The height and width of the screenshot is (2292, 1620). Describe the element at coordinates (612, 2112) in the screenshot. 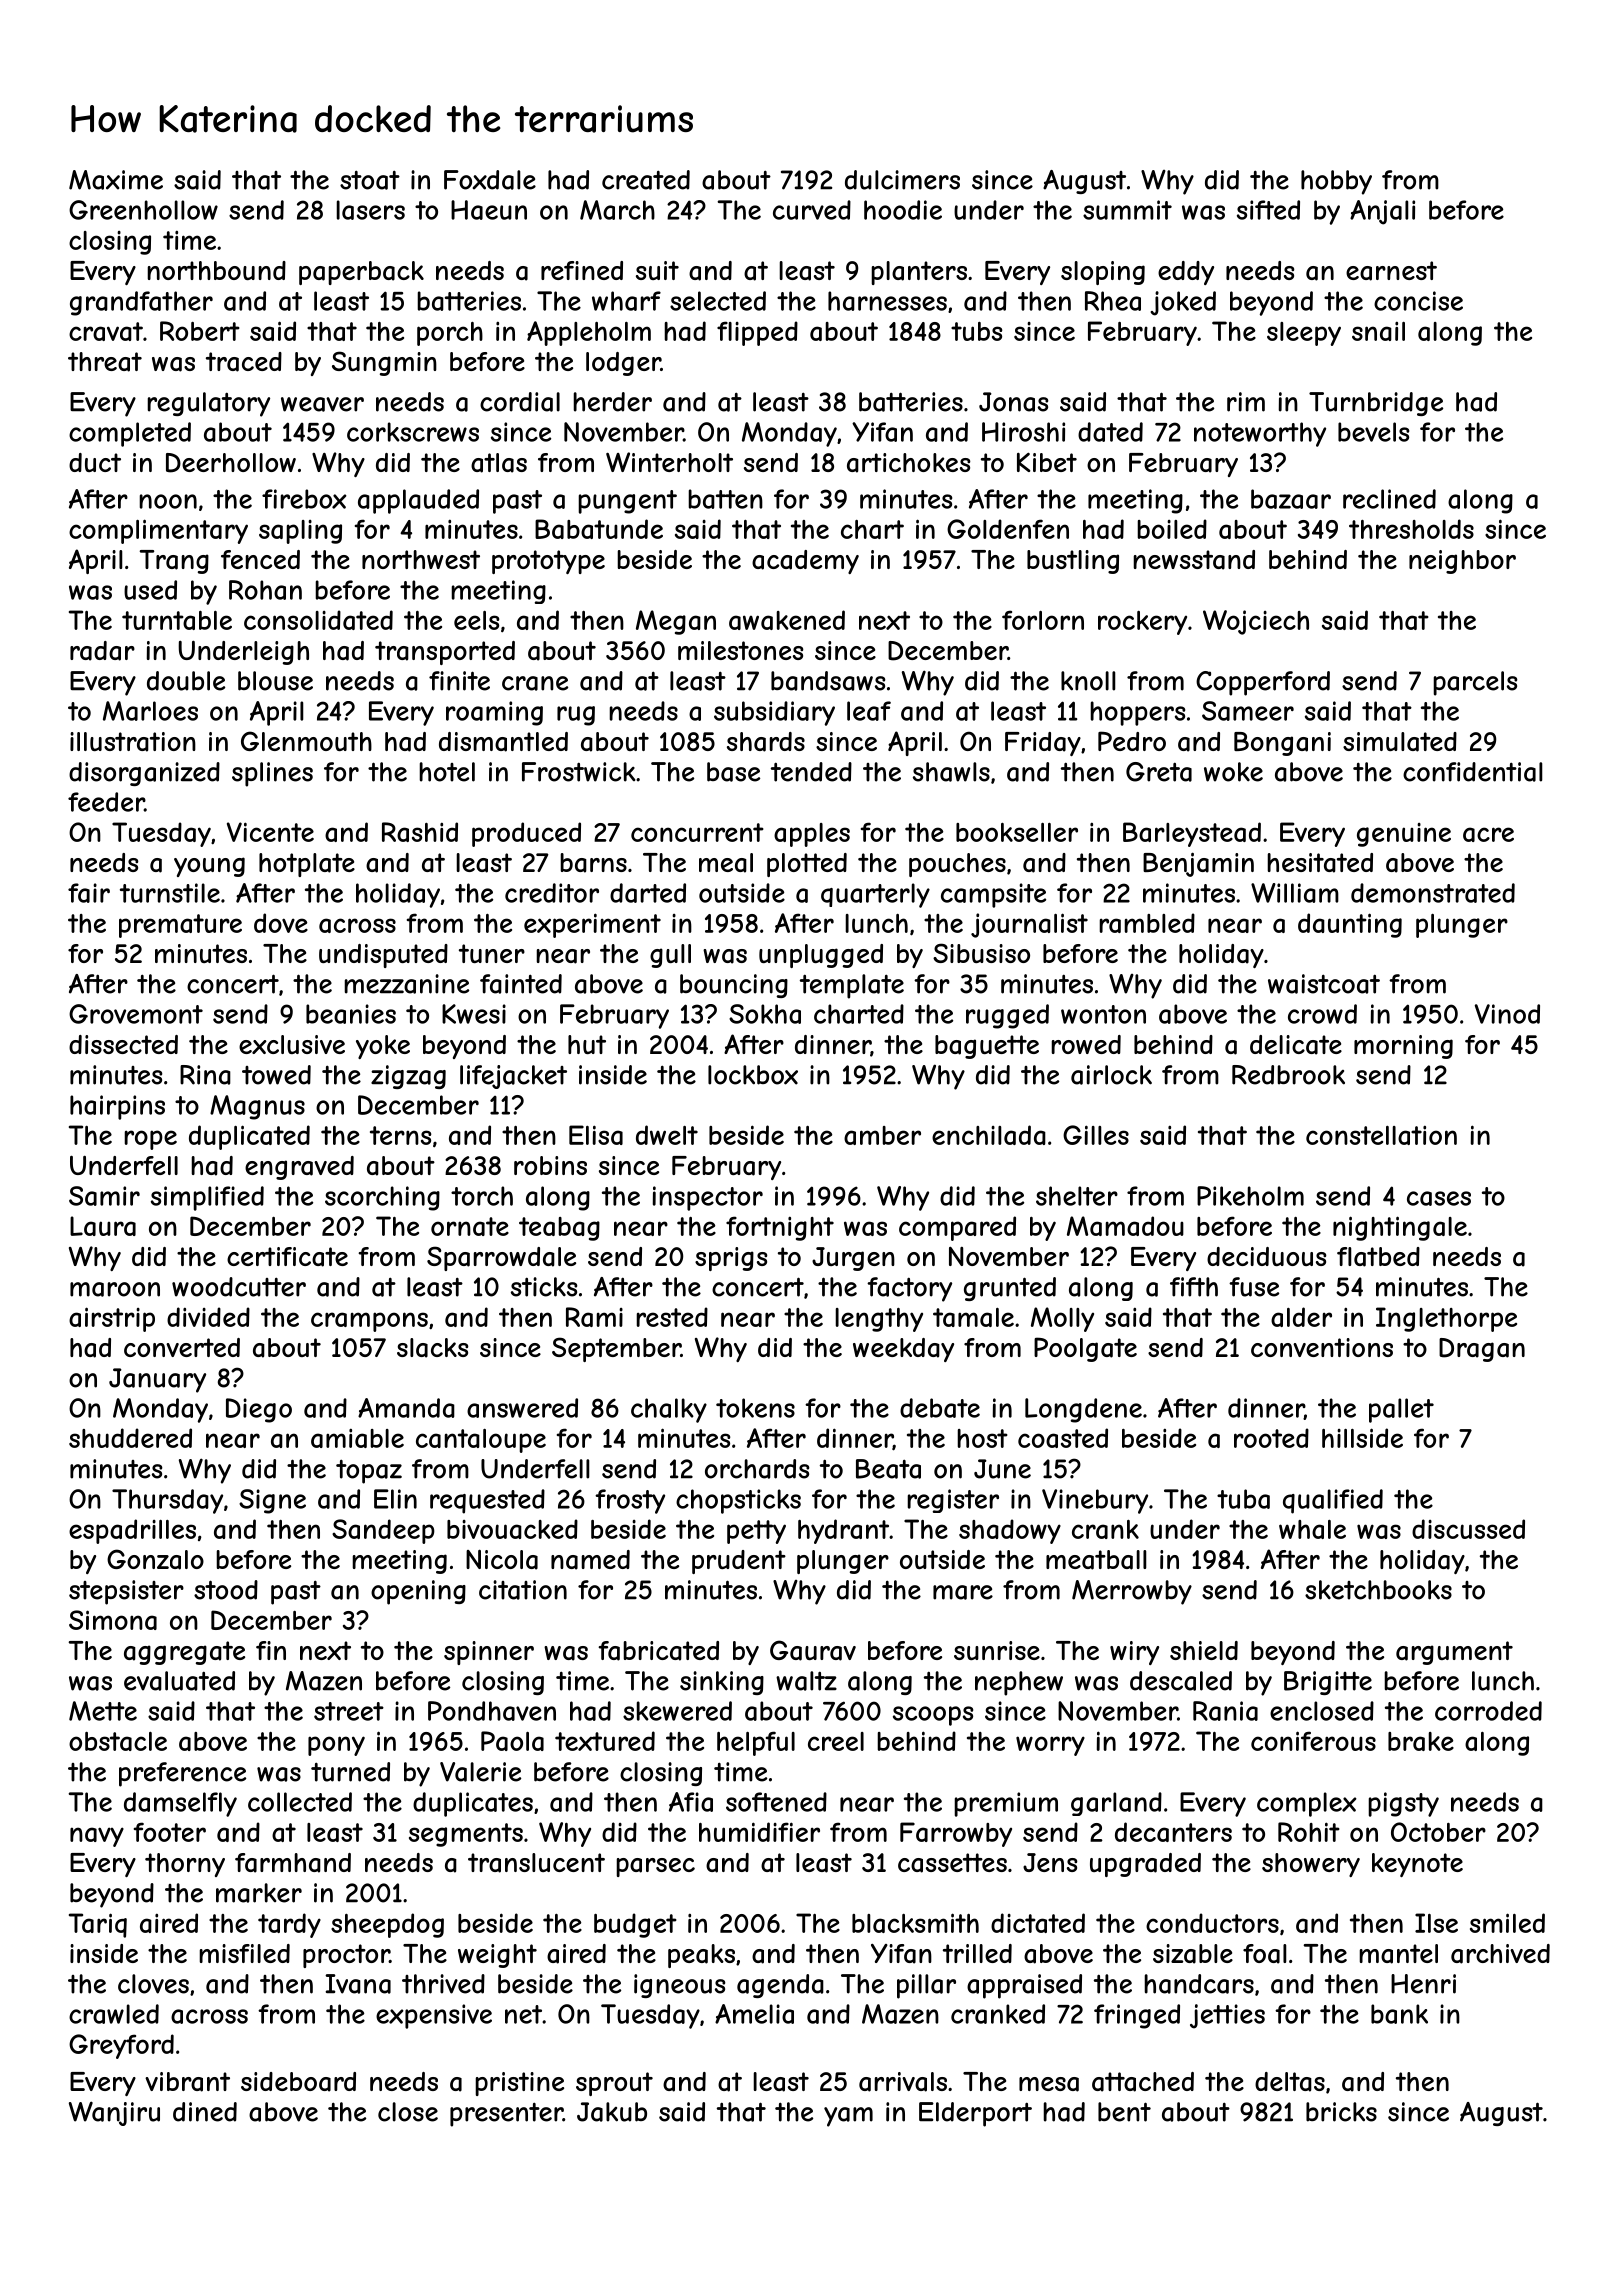

I see `Jakub` at that location.
